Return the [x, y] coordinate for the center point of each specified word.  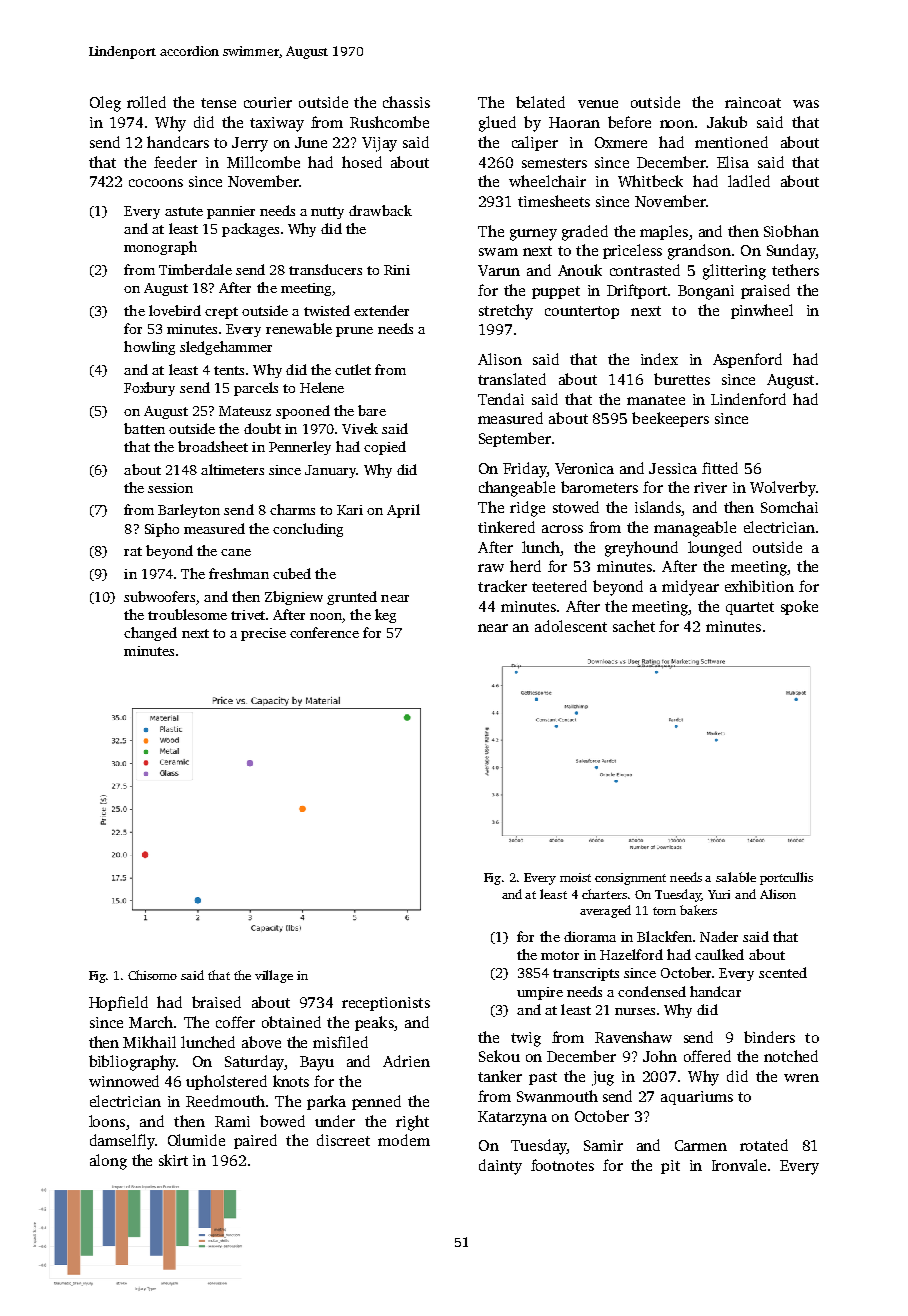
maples [664, 232]
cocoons [156, 183]
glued [497, 124]
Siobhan [791, 231]
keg [385, 616]
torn [664, 911]
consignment [630, 879]
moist [575, 877]
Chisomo [152, 975]
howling [149, 348]
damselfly [122, 1142]
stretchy [506, 312]
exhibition [759, 586]
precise [263, 634]
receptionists [386, 1004]
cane [236, 552]
